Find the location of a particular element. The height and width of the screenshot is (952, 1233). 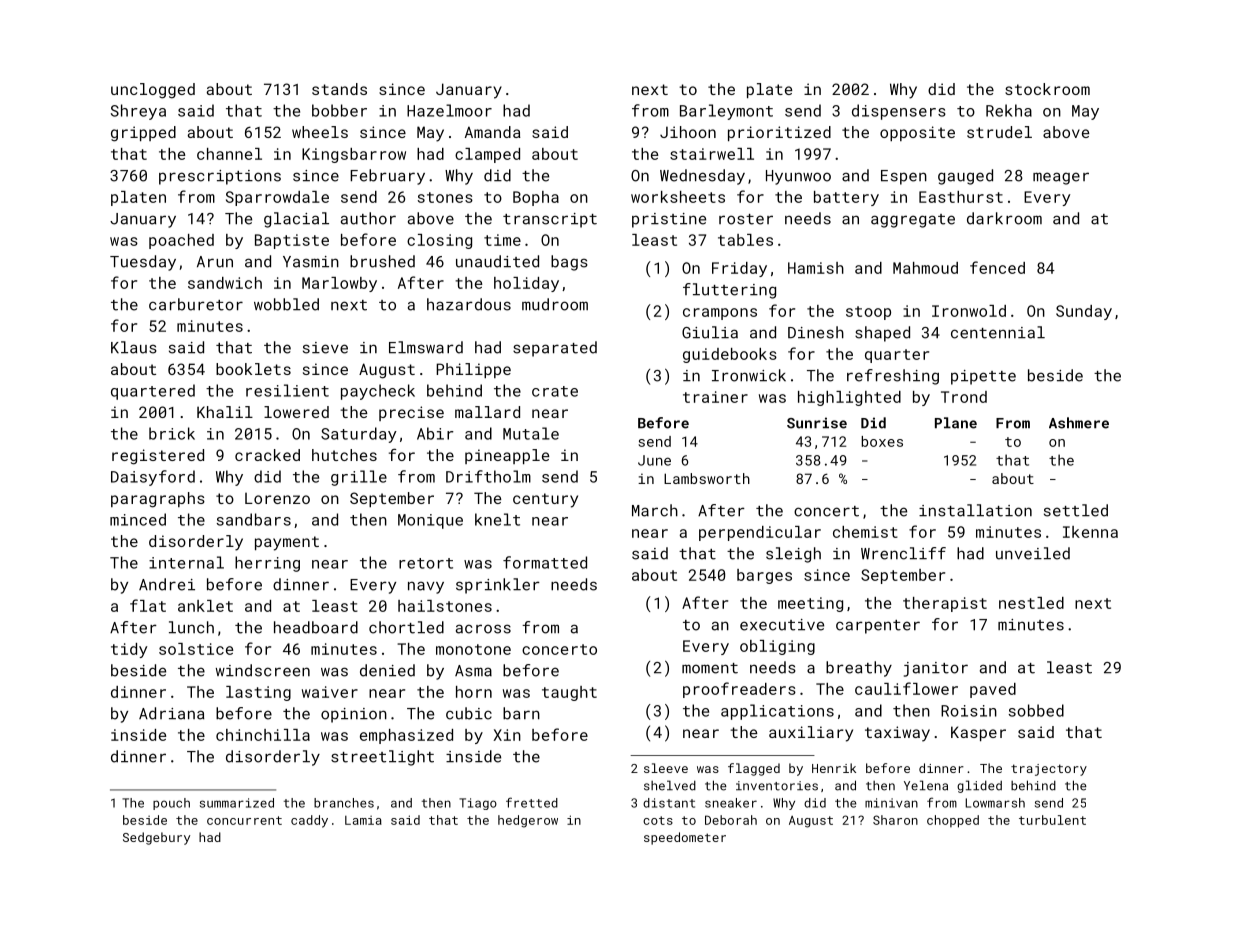

turbulent is located at coordinates (1052, 820).
